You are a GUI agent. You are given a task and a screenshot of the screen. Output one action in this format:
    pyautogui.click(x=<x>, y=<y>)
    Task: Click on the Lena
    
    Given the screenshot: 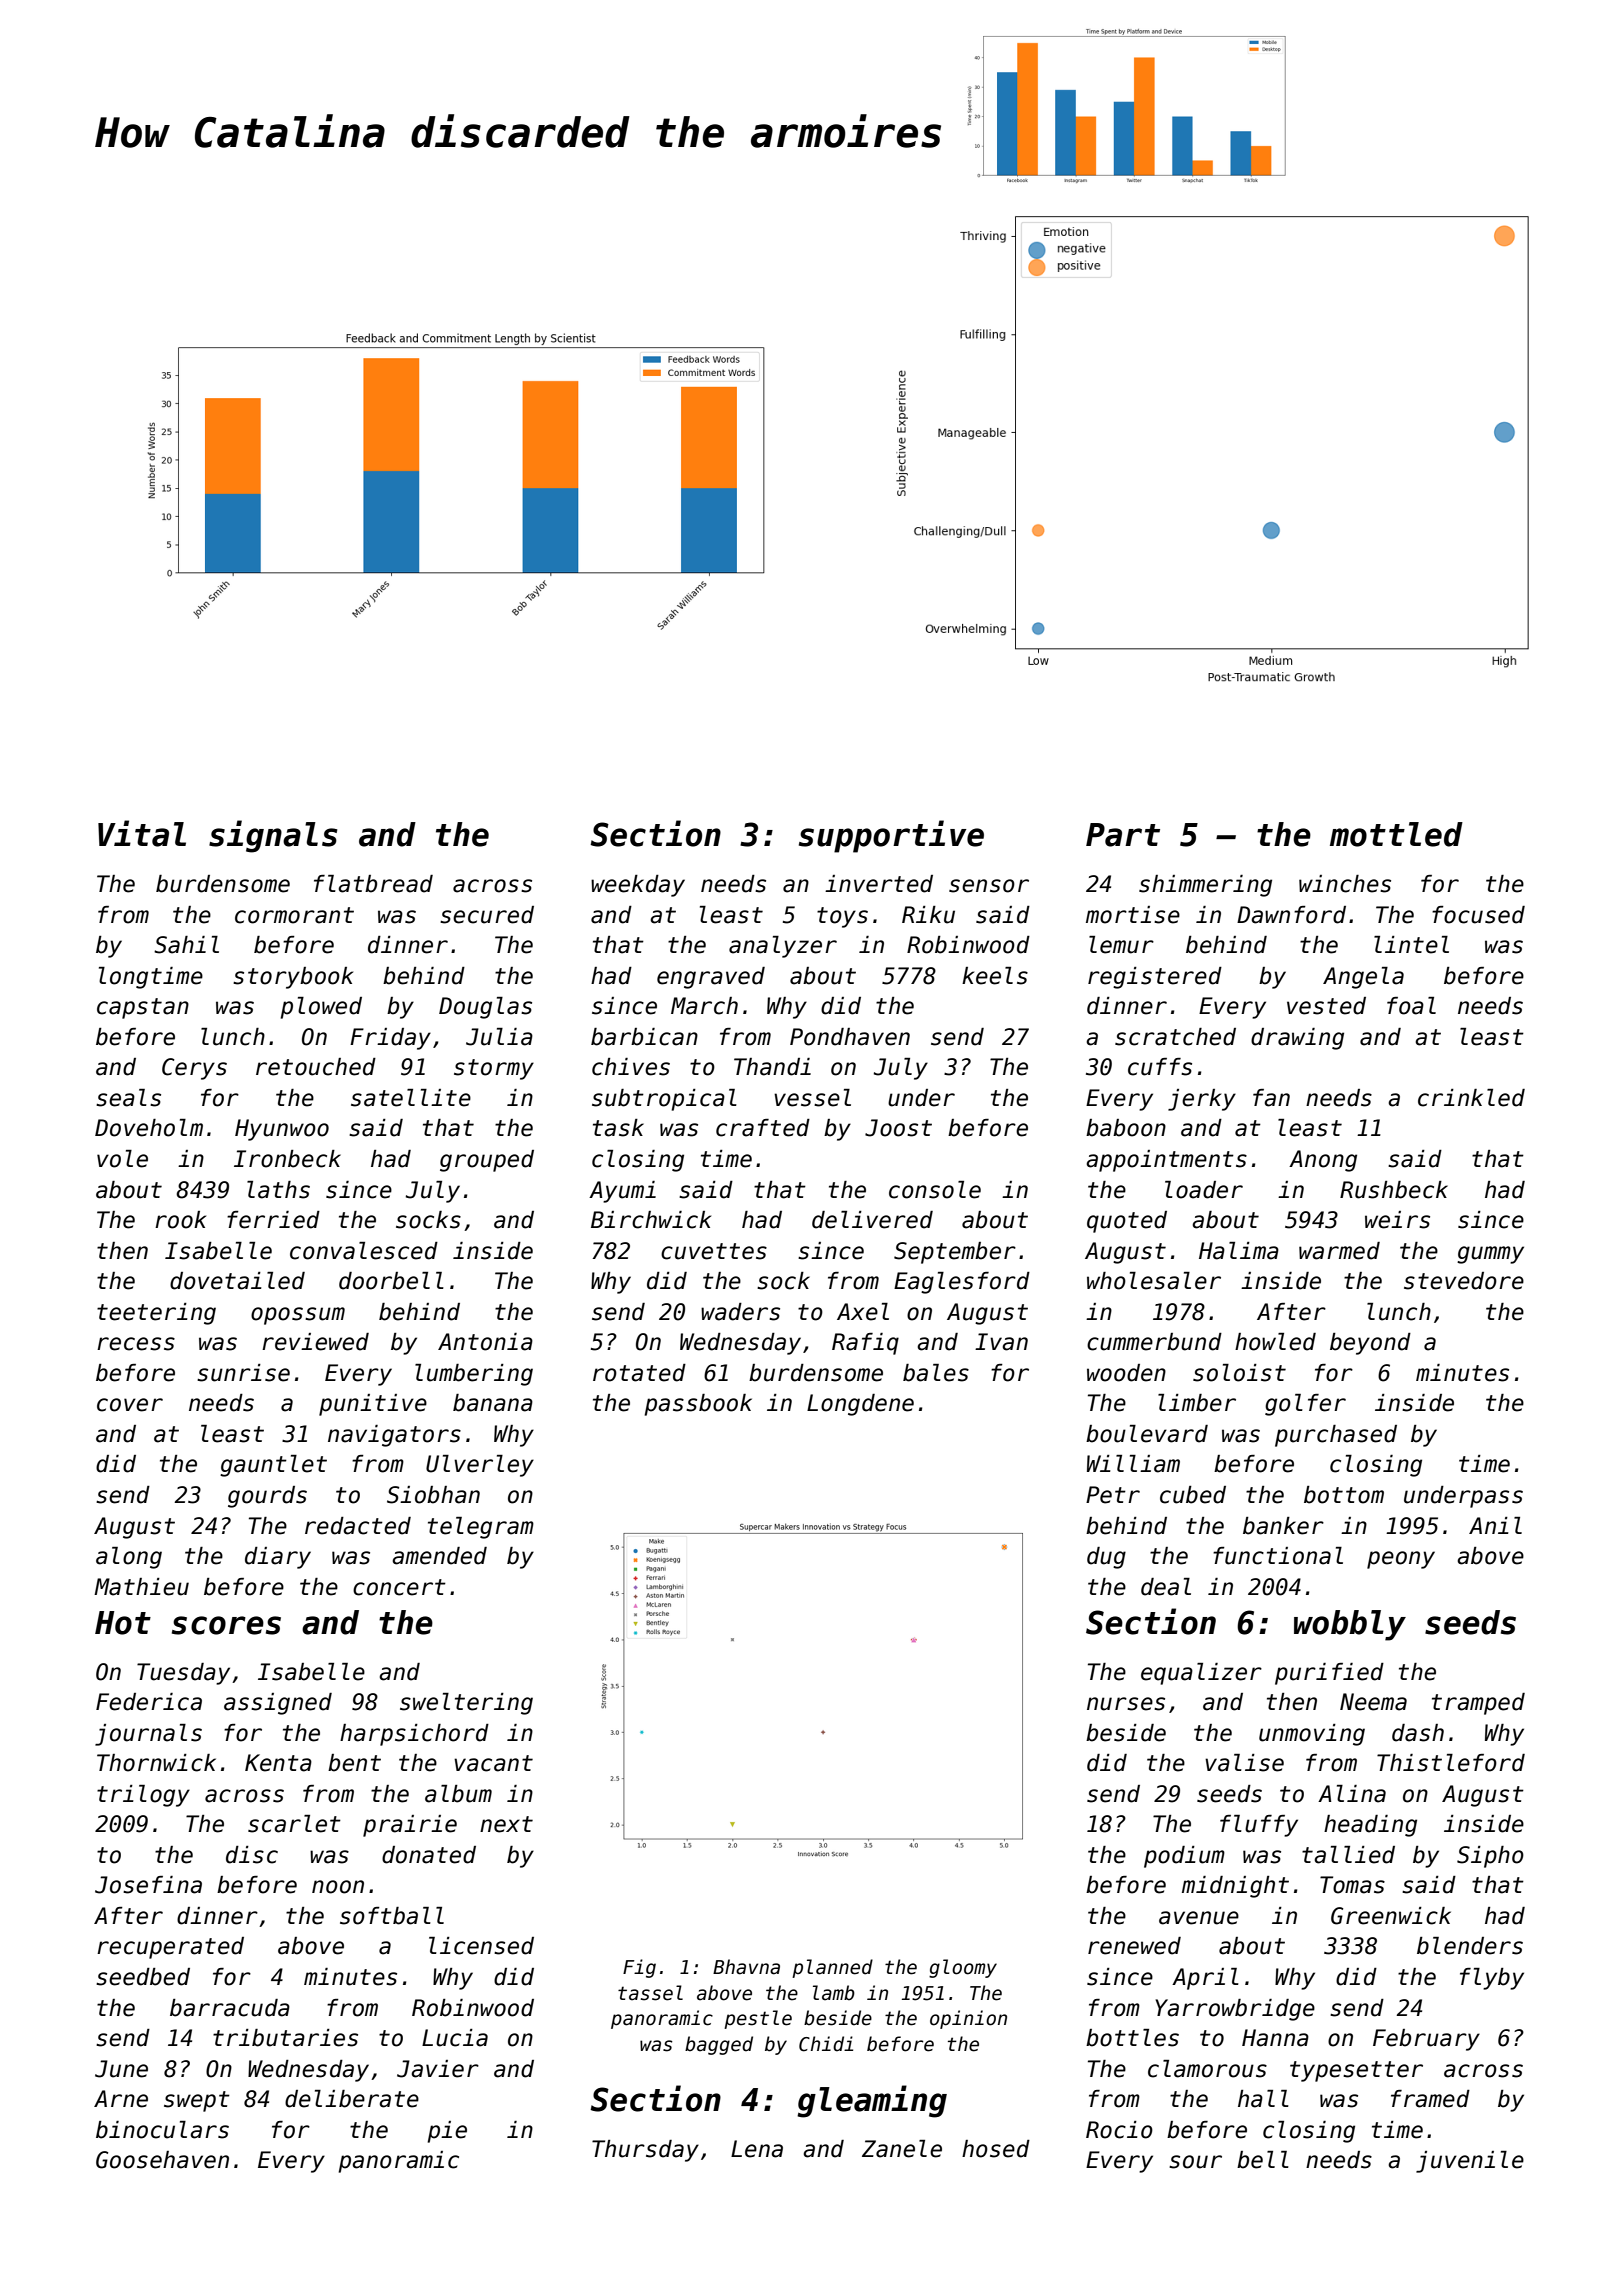 What is the action you would take?
    pyautogui.click(x=757, y=2149)
